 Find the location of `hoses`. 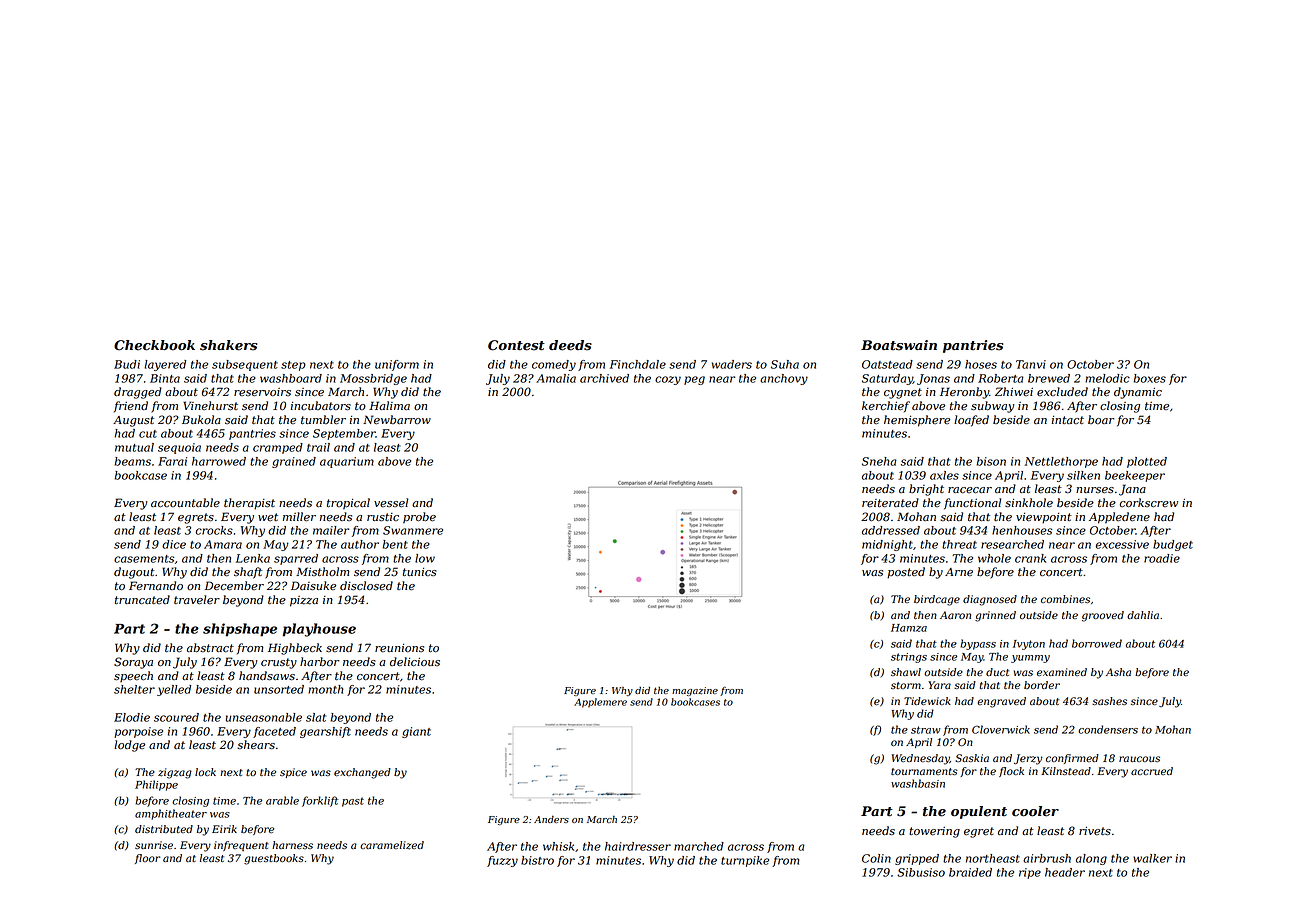

hoses is located at coordinates (981, 364).
